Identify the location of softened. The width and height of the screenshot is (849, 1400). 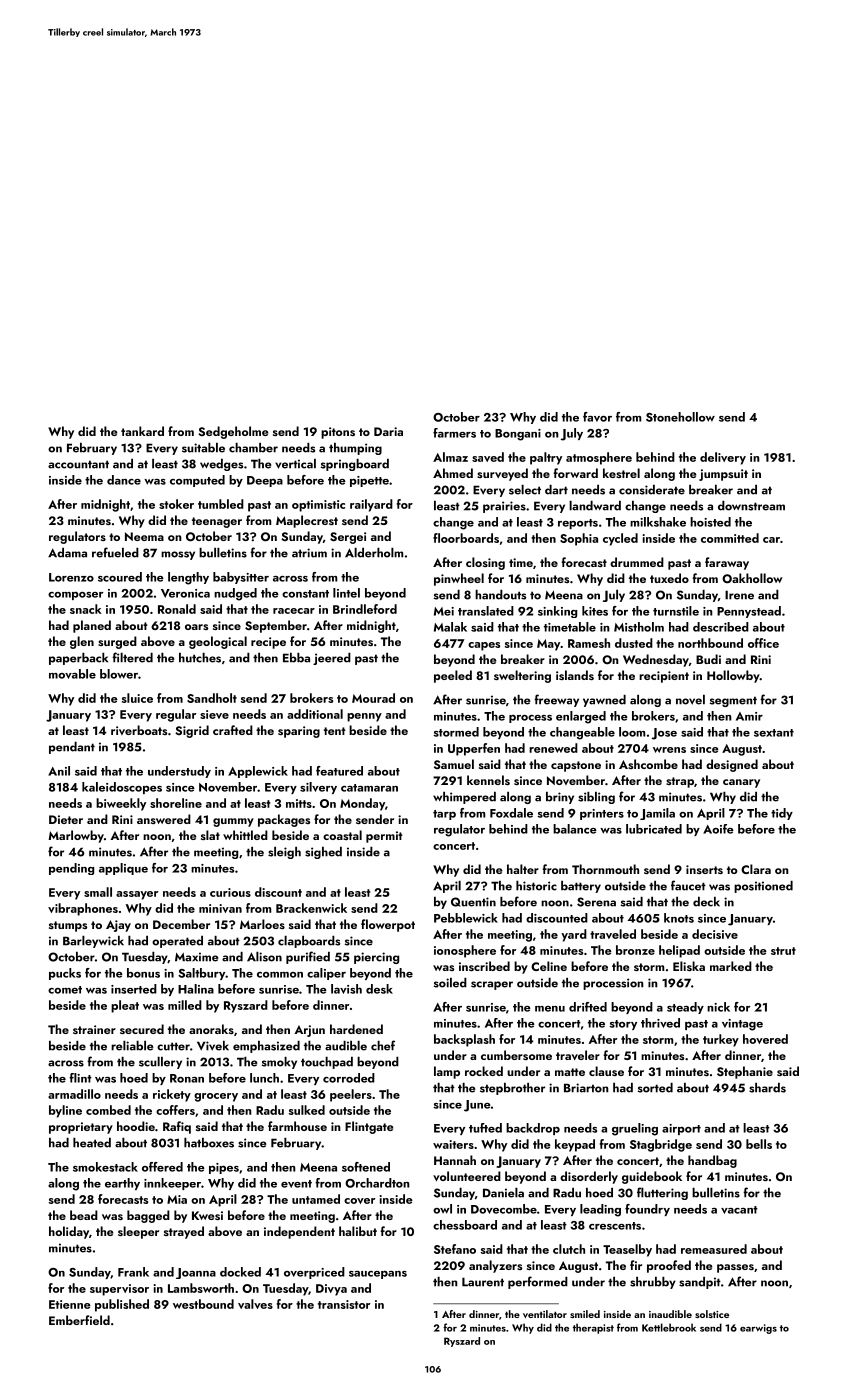
(366, 1167).
